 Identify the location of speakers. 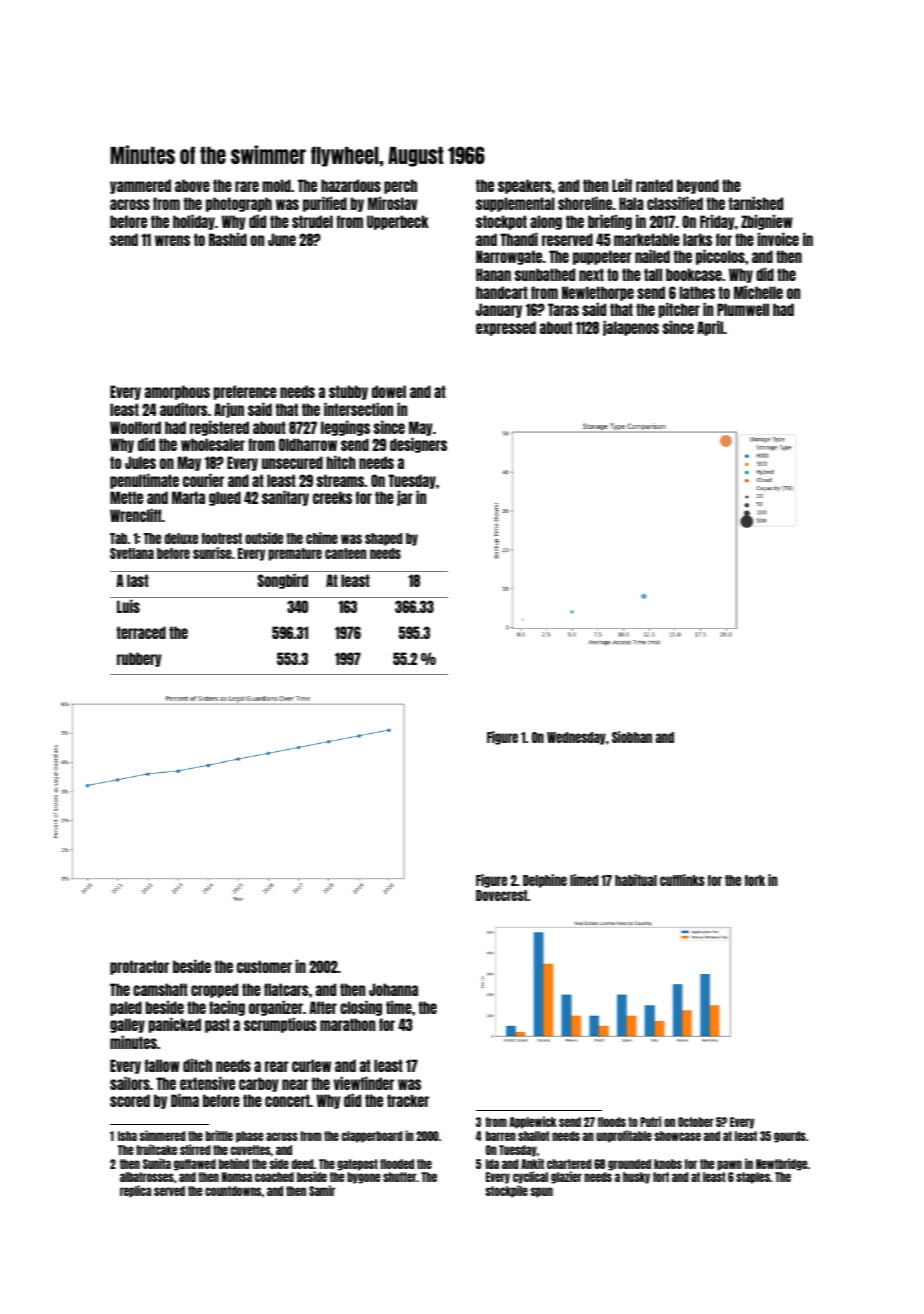
(524, 186).
